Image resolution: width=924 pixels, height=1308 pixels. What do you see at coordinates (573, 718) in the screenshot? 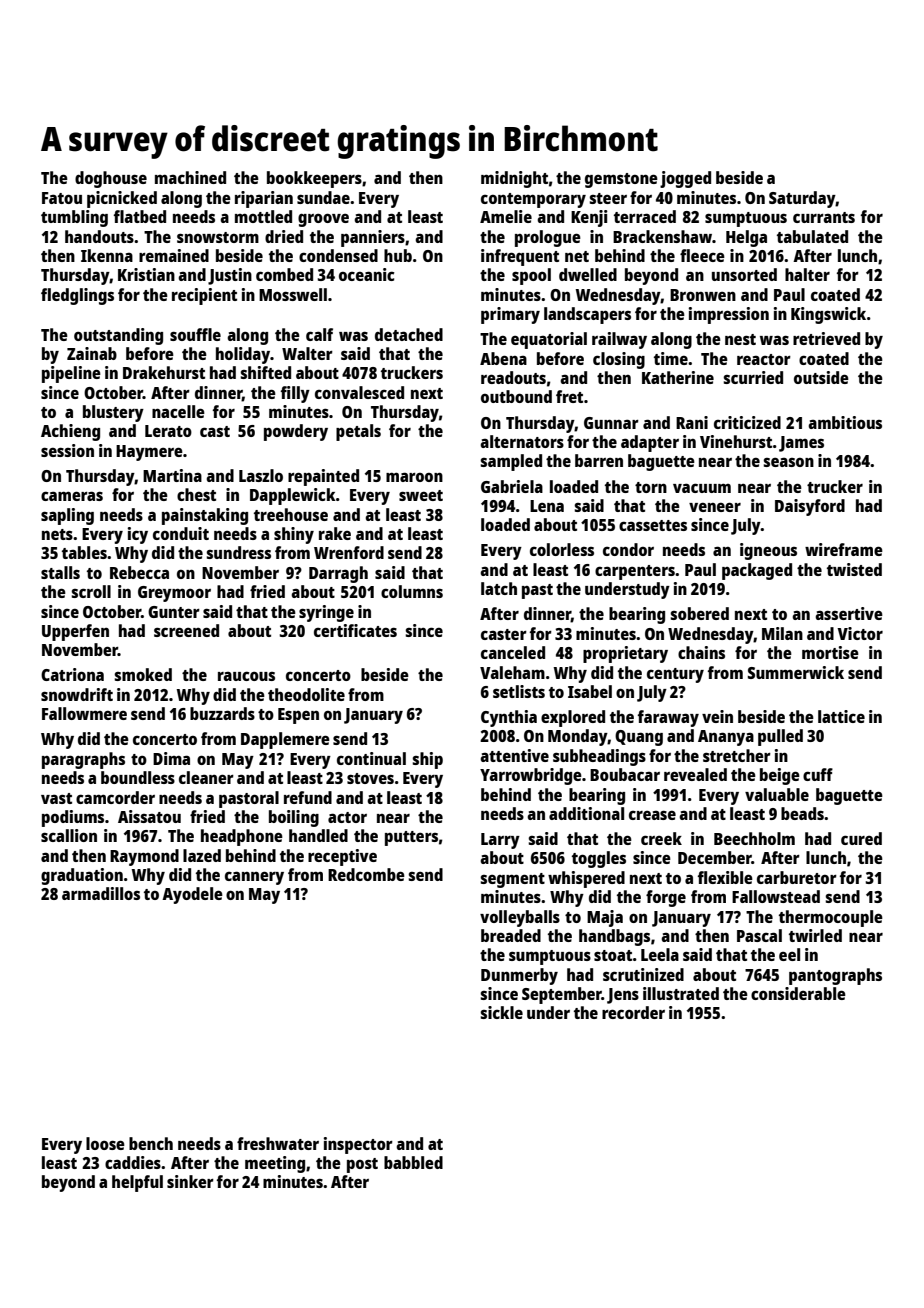
I see `explored` at bounding box center [573, 718].
